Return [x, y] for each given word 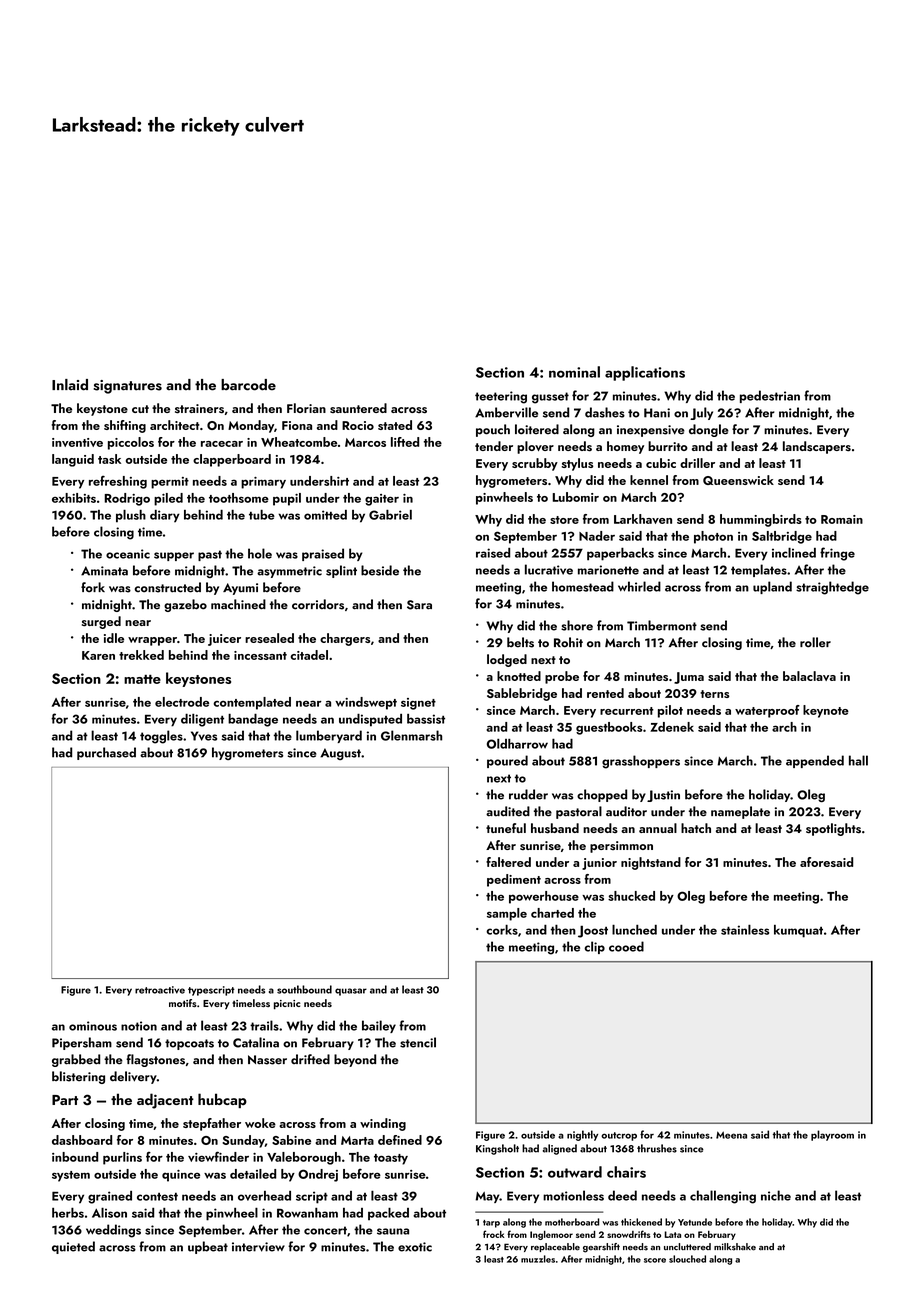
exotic [415, 1247]
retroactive [160, 990]
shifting [125, 426]
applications [645, 373]
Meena [731, 1135]
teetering [501, 397]
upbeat [208, 1247]
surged [101, 622]
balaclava [809, 676]
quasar [351, 992]
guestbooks [609, 728]
